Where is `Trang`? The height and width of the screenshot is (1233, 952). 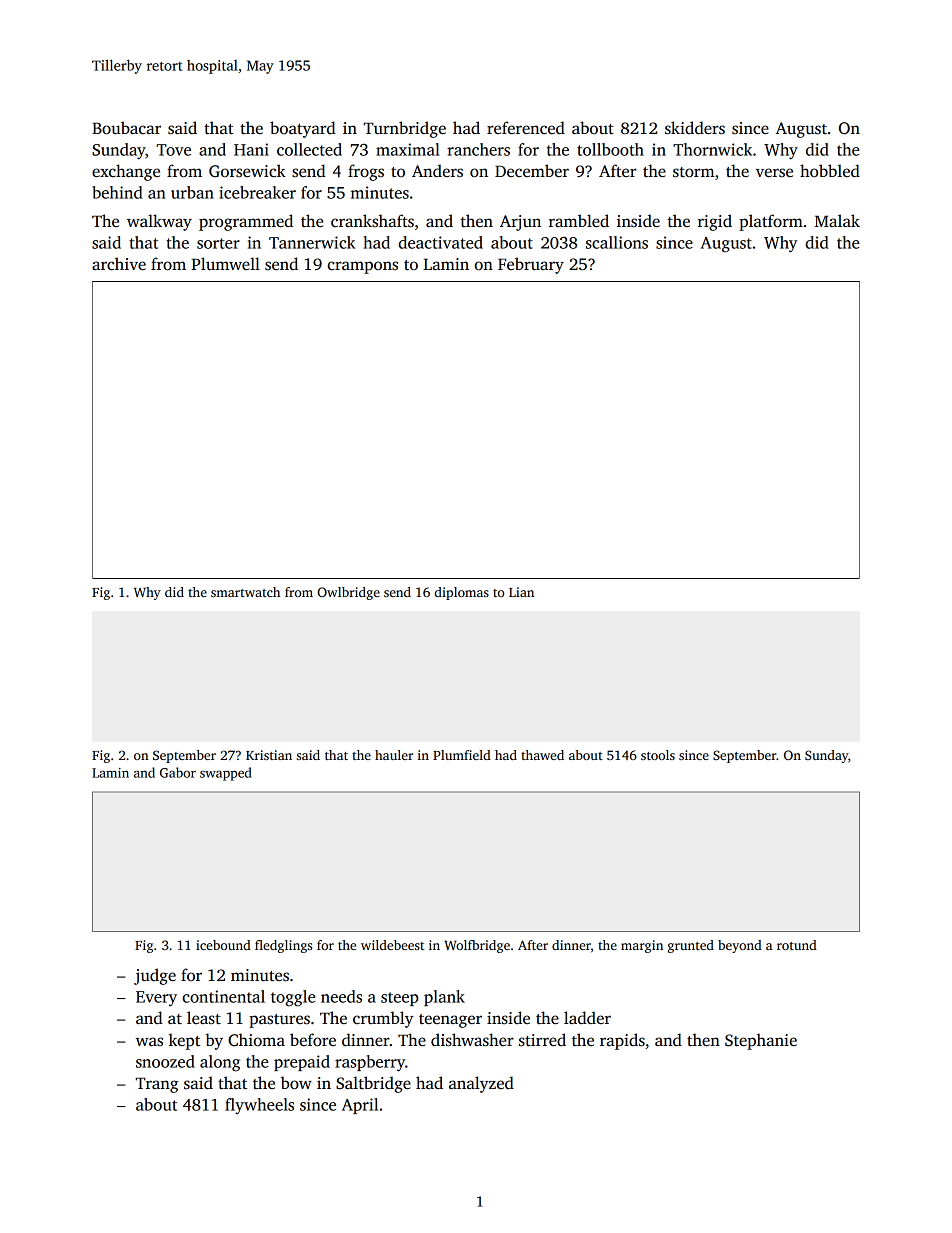 Trang is located at coordinates (157, 1085).
